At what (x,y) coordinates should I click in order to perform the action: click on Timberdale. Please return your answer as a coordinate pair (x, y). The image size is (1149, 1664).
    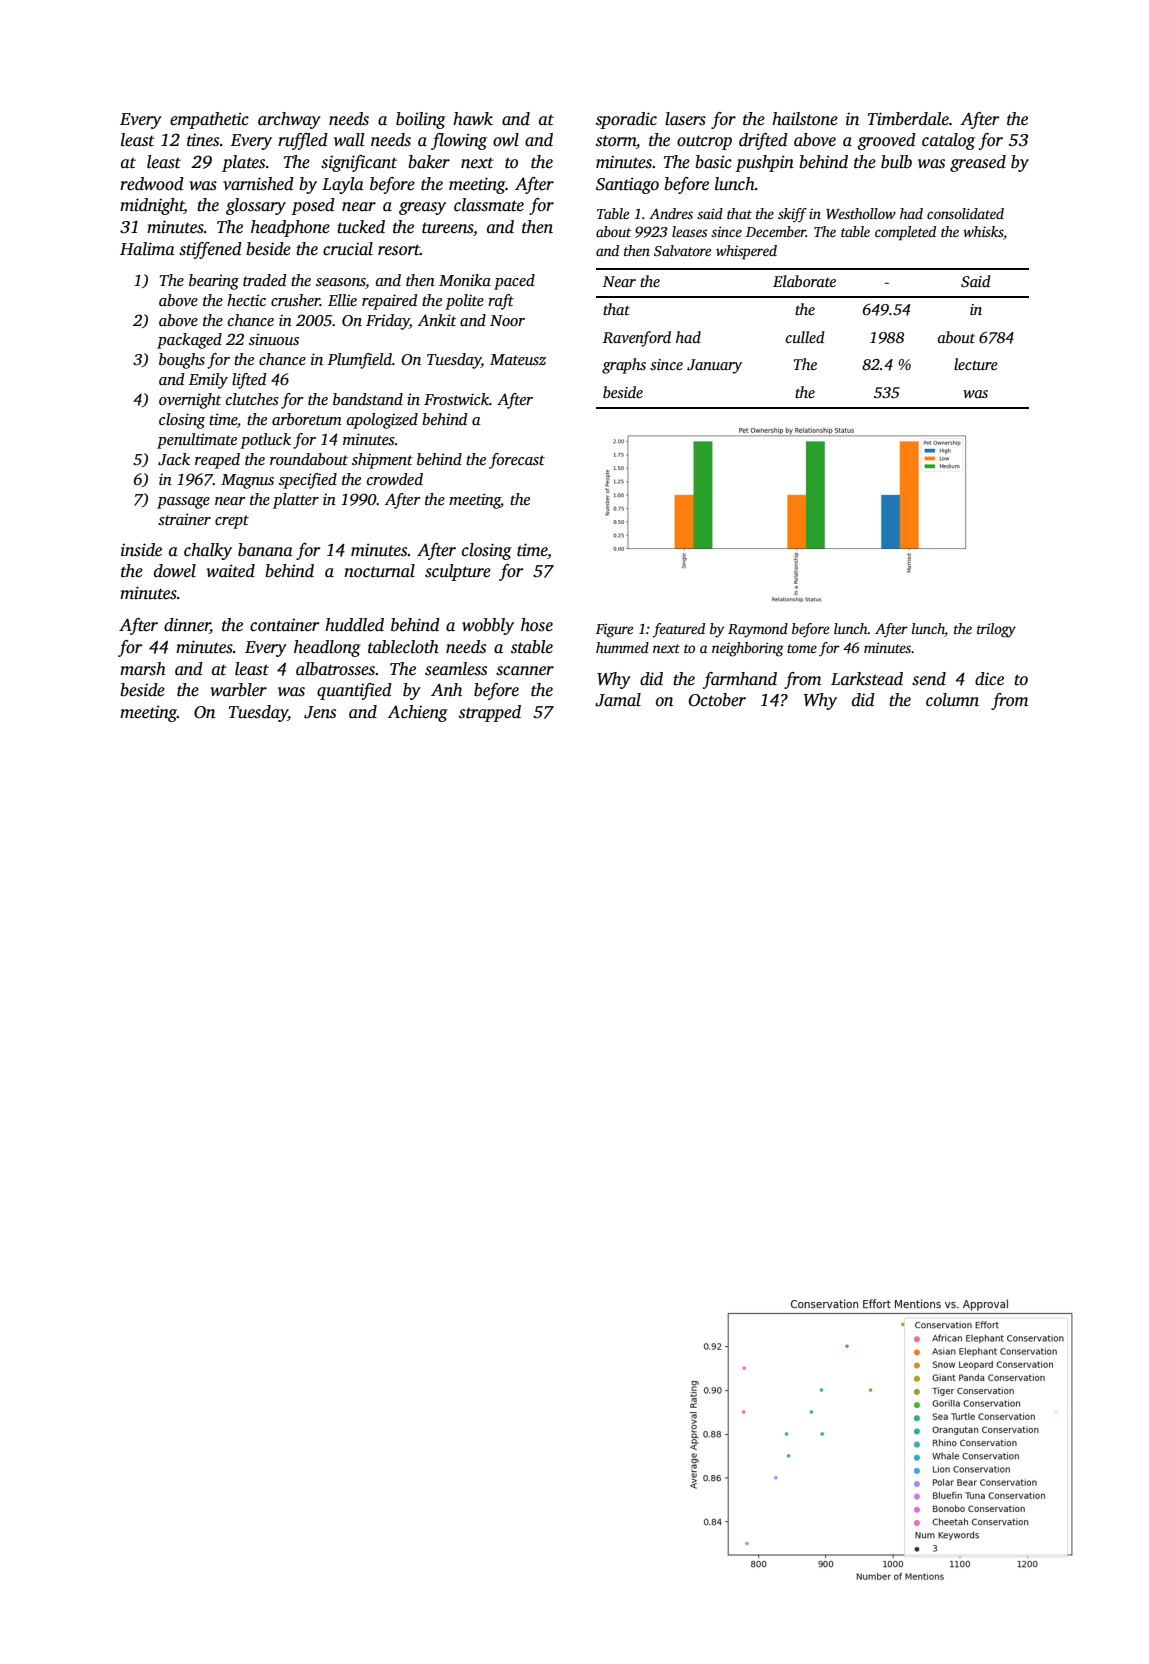
    Looking at the image, I should click on (908, 119).
